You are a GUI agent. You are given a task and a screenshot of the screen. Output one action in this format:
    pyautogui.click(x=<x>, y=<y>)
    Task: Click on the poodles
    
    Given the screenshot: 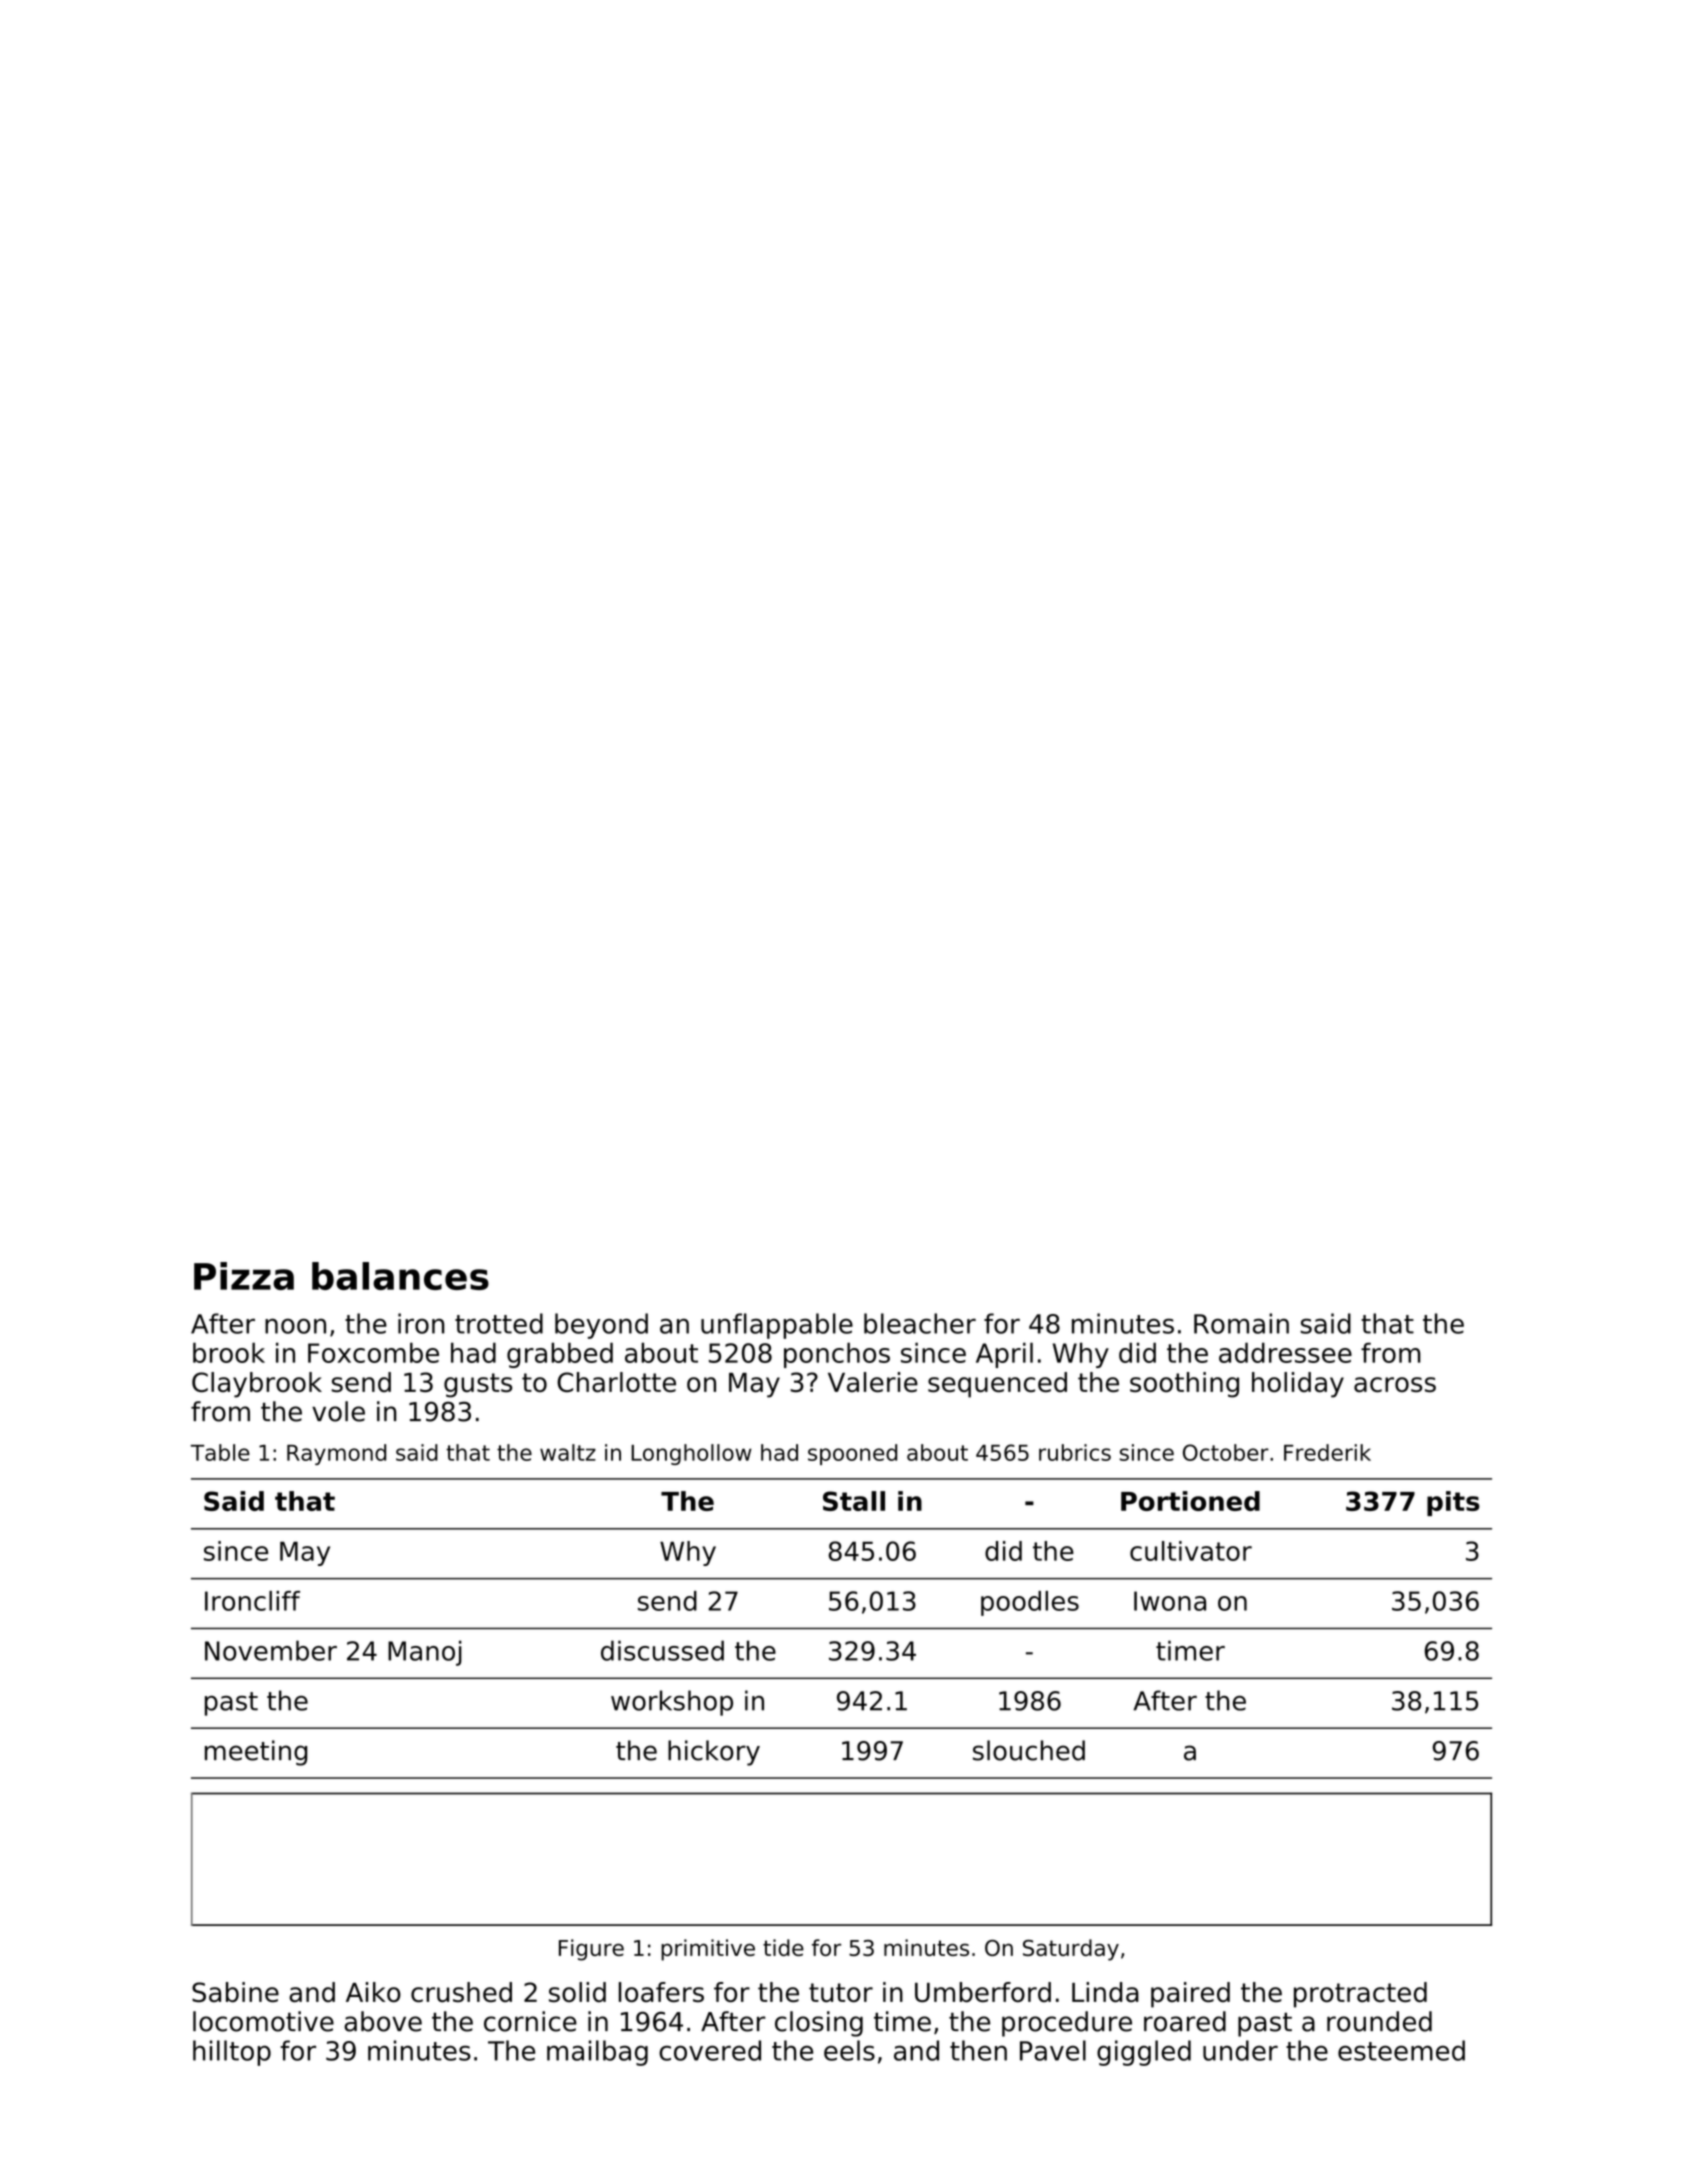 What is the action you would take?
    pyautogui.click(x=1030, y=1603)
